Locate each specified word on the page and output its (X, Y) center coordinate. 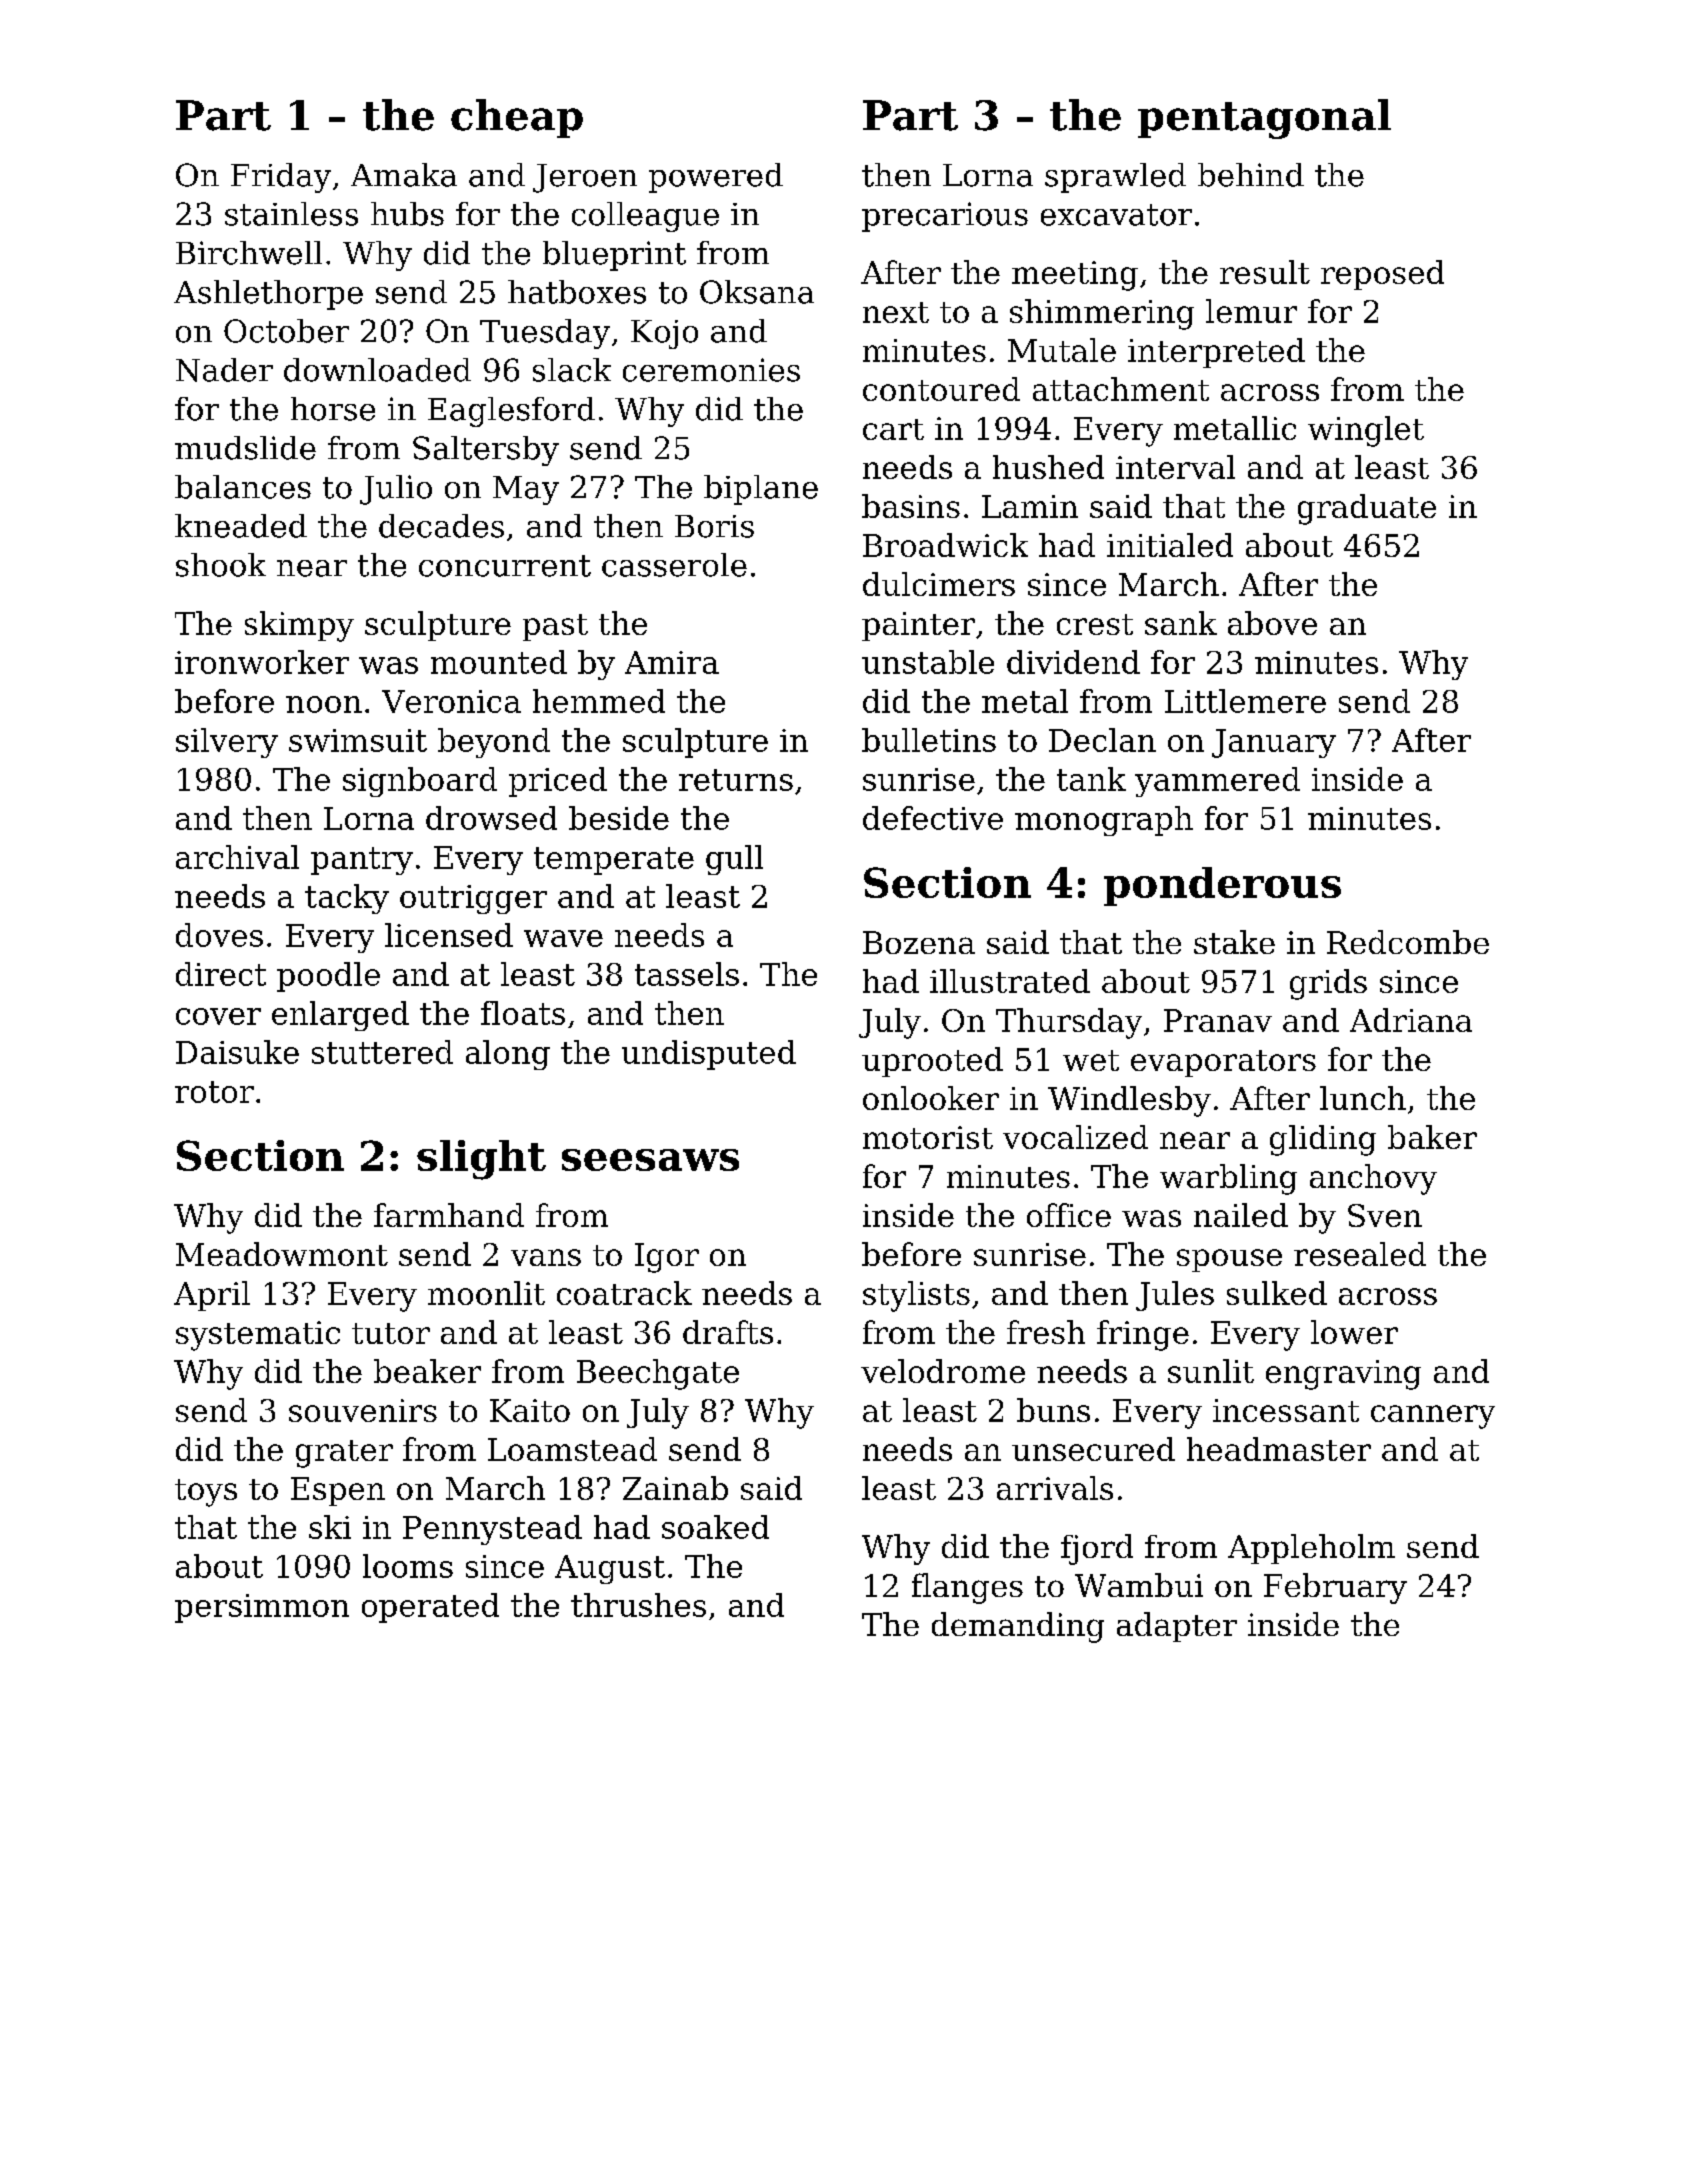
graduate (1367, 509)
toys (206, 1493)
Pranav (1218, 1020)
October (286, 331)
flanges (967, 1588)
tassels (687, 974)
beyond (494, 743)
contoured (941, 389)
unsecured (1093, 1449)
